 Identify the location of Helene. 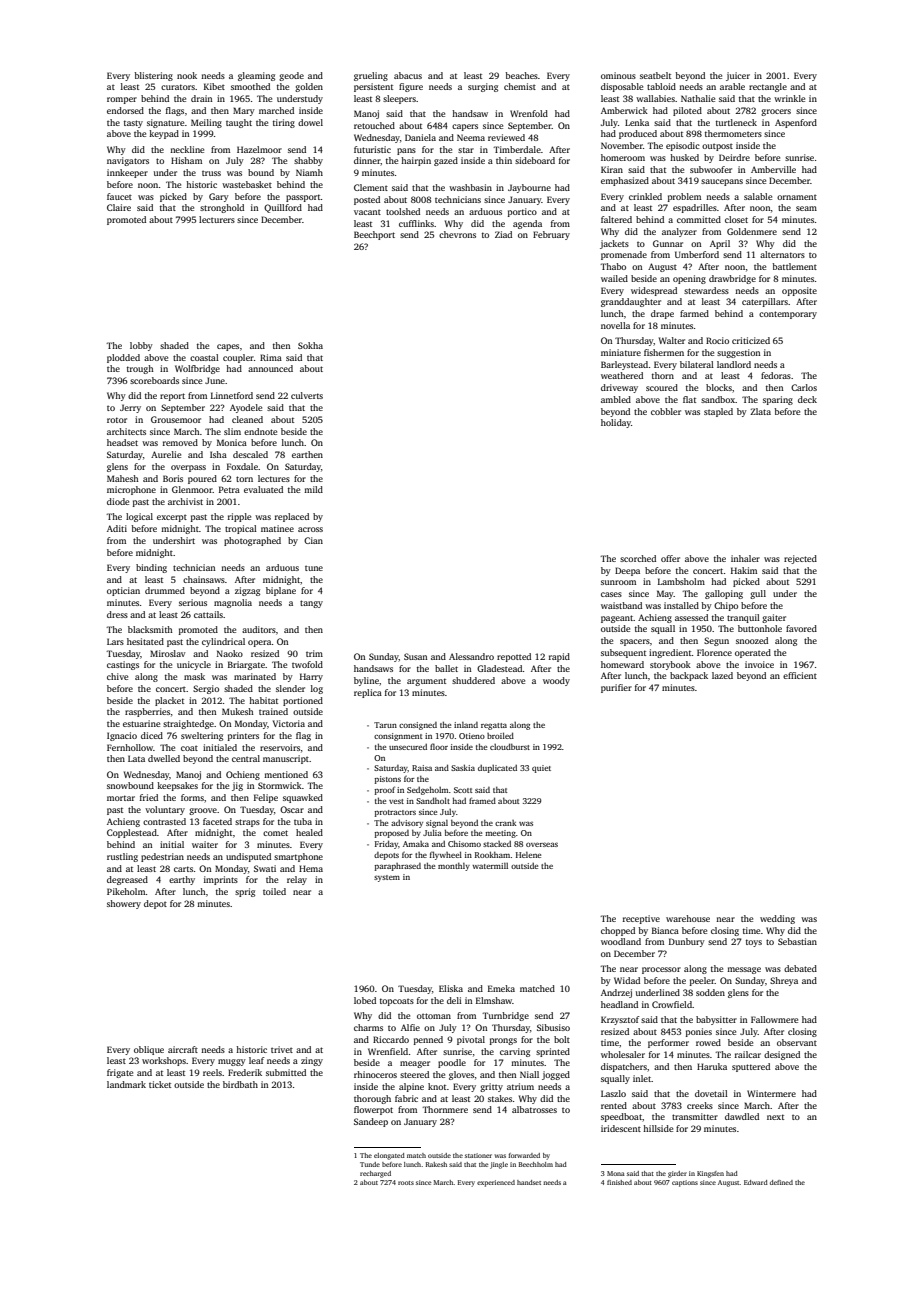
(528, 855).
